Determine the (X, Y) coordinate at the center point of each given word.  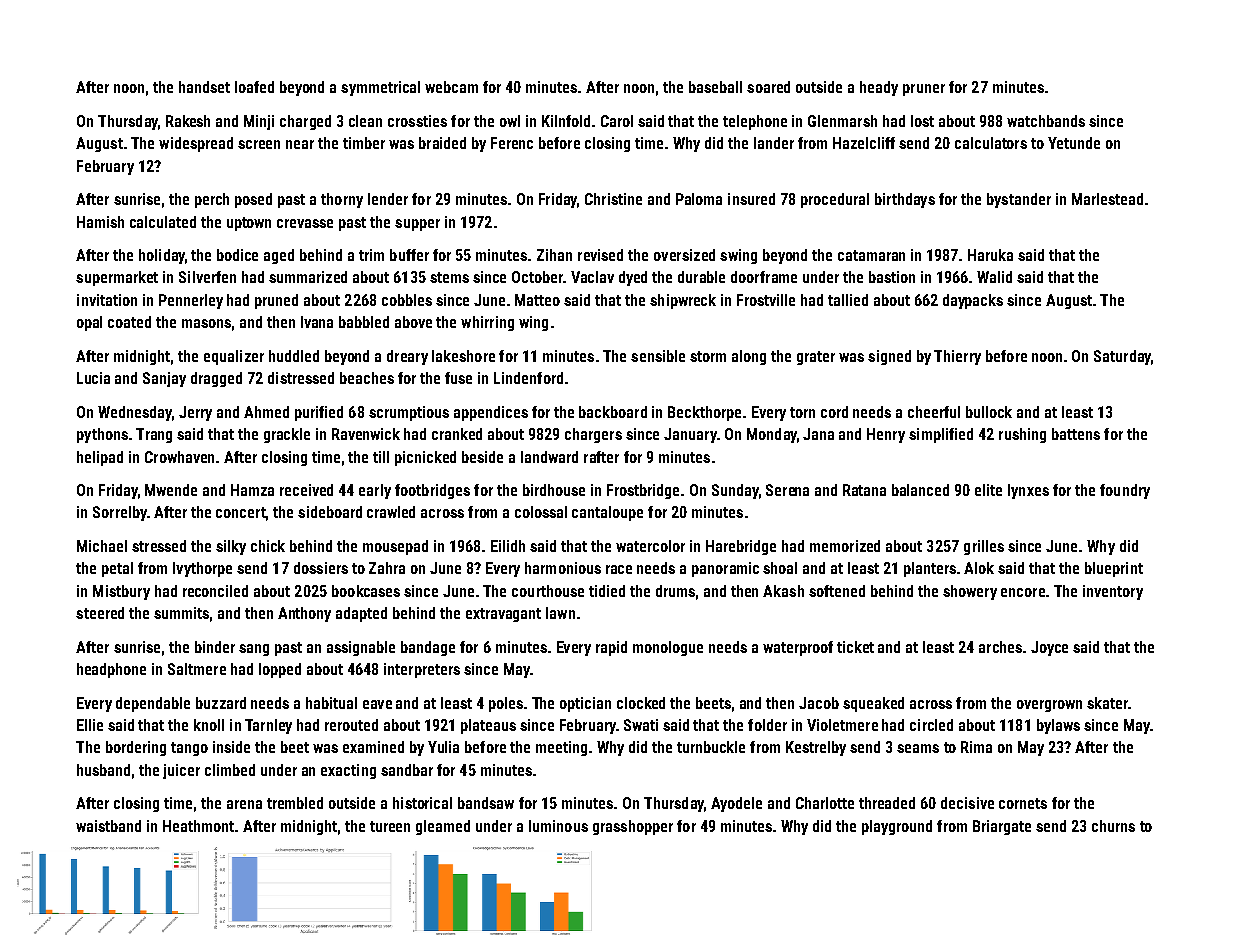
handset (204, 87)
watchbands (1046, 121)
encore (1023, 592)
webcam (451, 87)
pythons (102, 435)
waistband (108, 826)
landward (549, 457)
